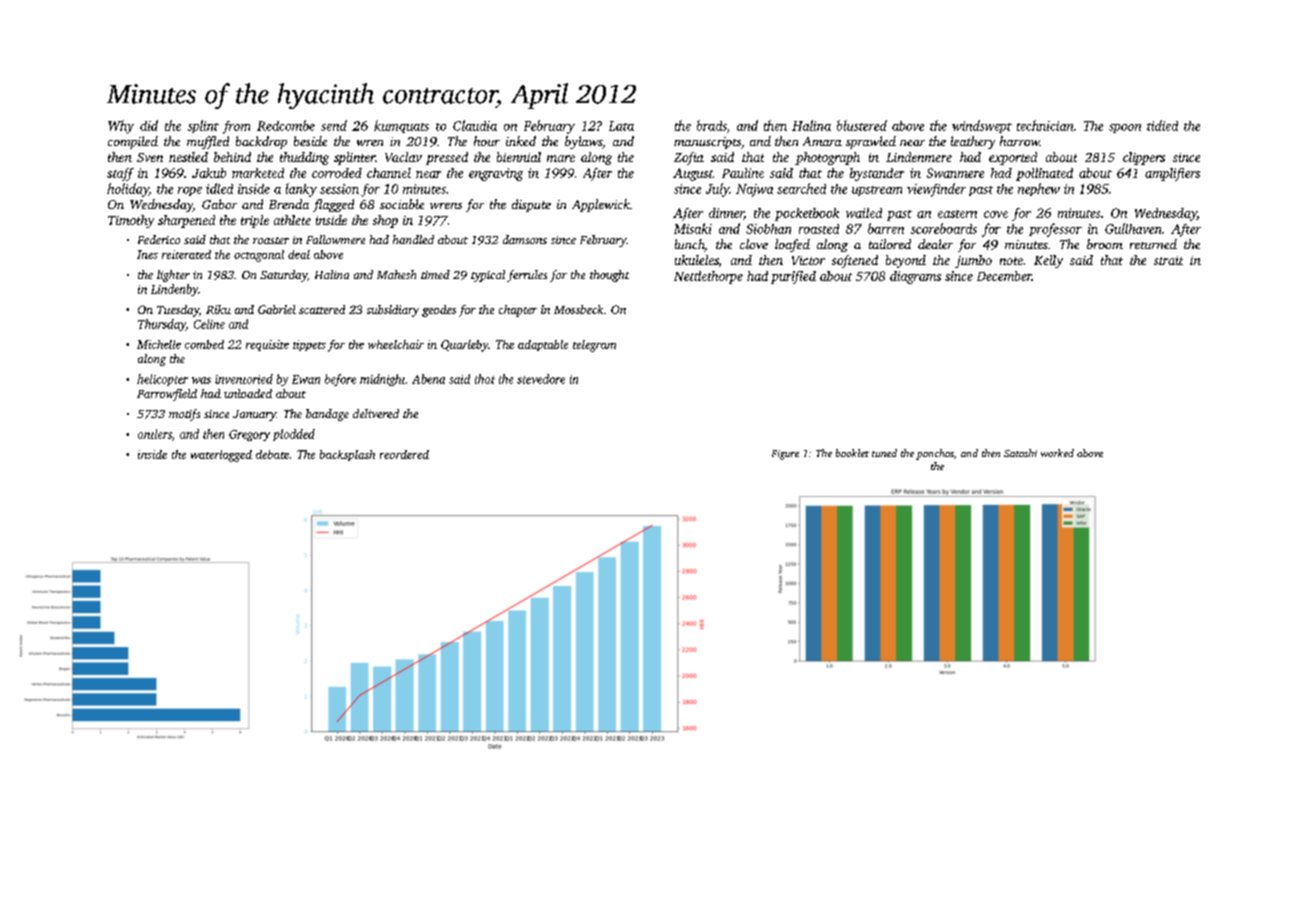  I want to click on tidied, so click(1162, 125).
